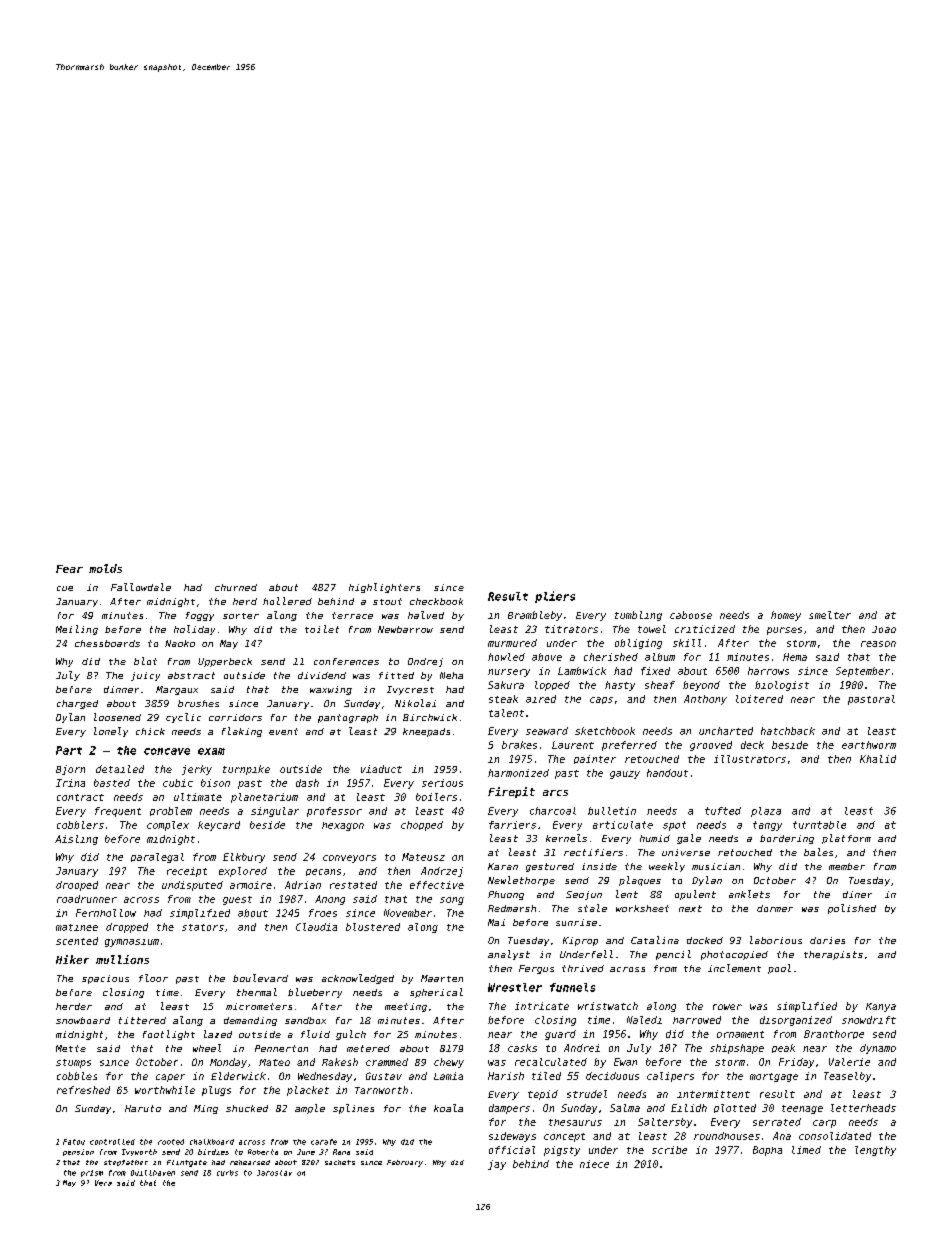 The height and width of the screenshot is (1233, 952). Describe the element at coordinates (846, 839) in the screenshot. I see `platform` at that location.
